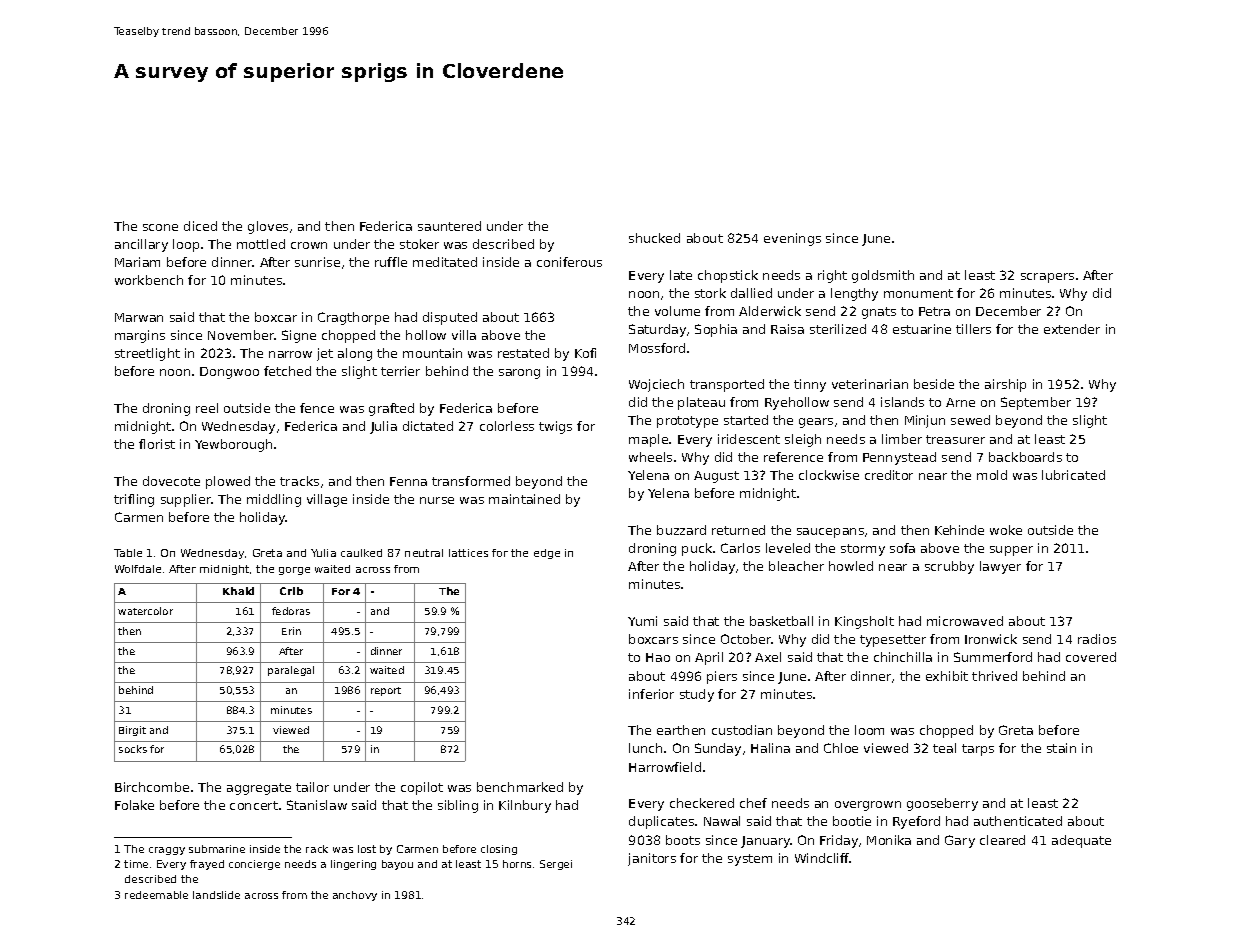 Image resolution: width=1233 pixels, height=952 pixels. What do you see at coordinates (697, 549) in the document?
I see `puck` at bounding box center [697, 549].
